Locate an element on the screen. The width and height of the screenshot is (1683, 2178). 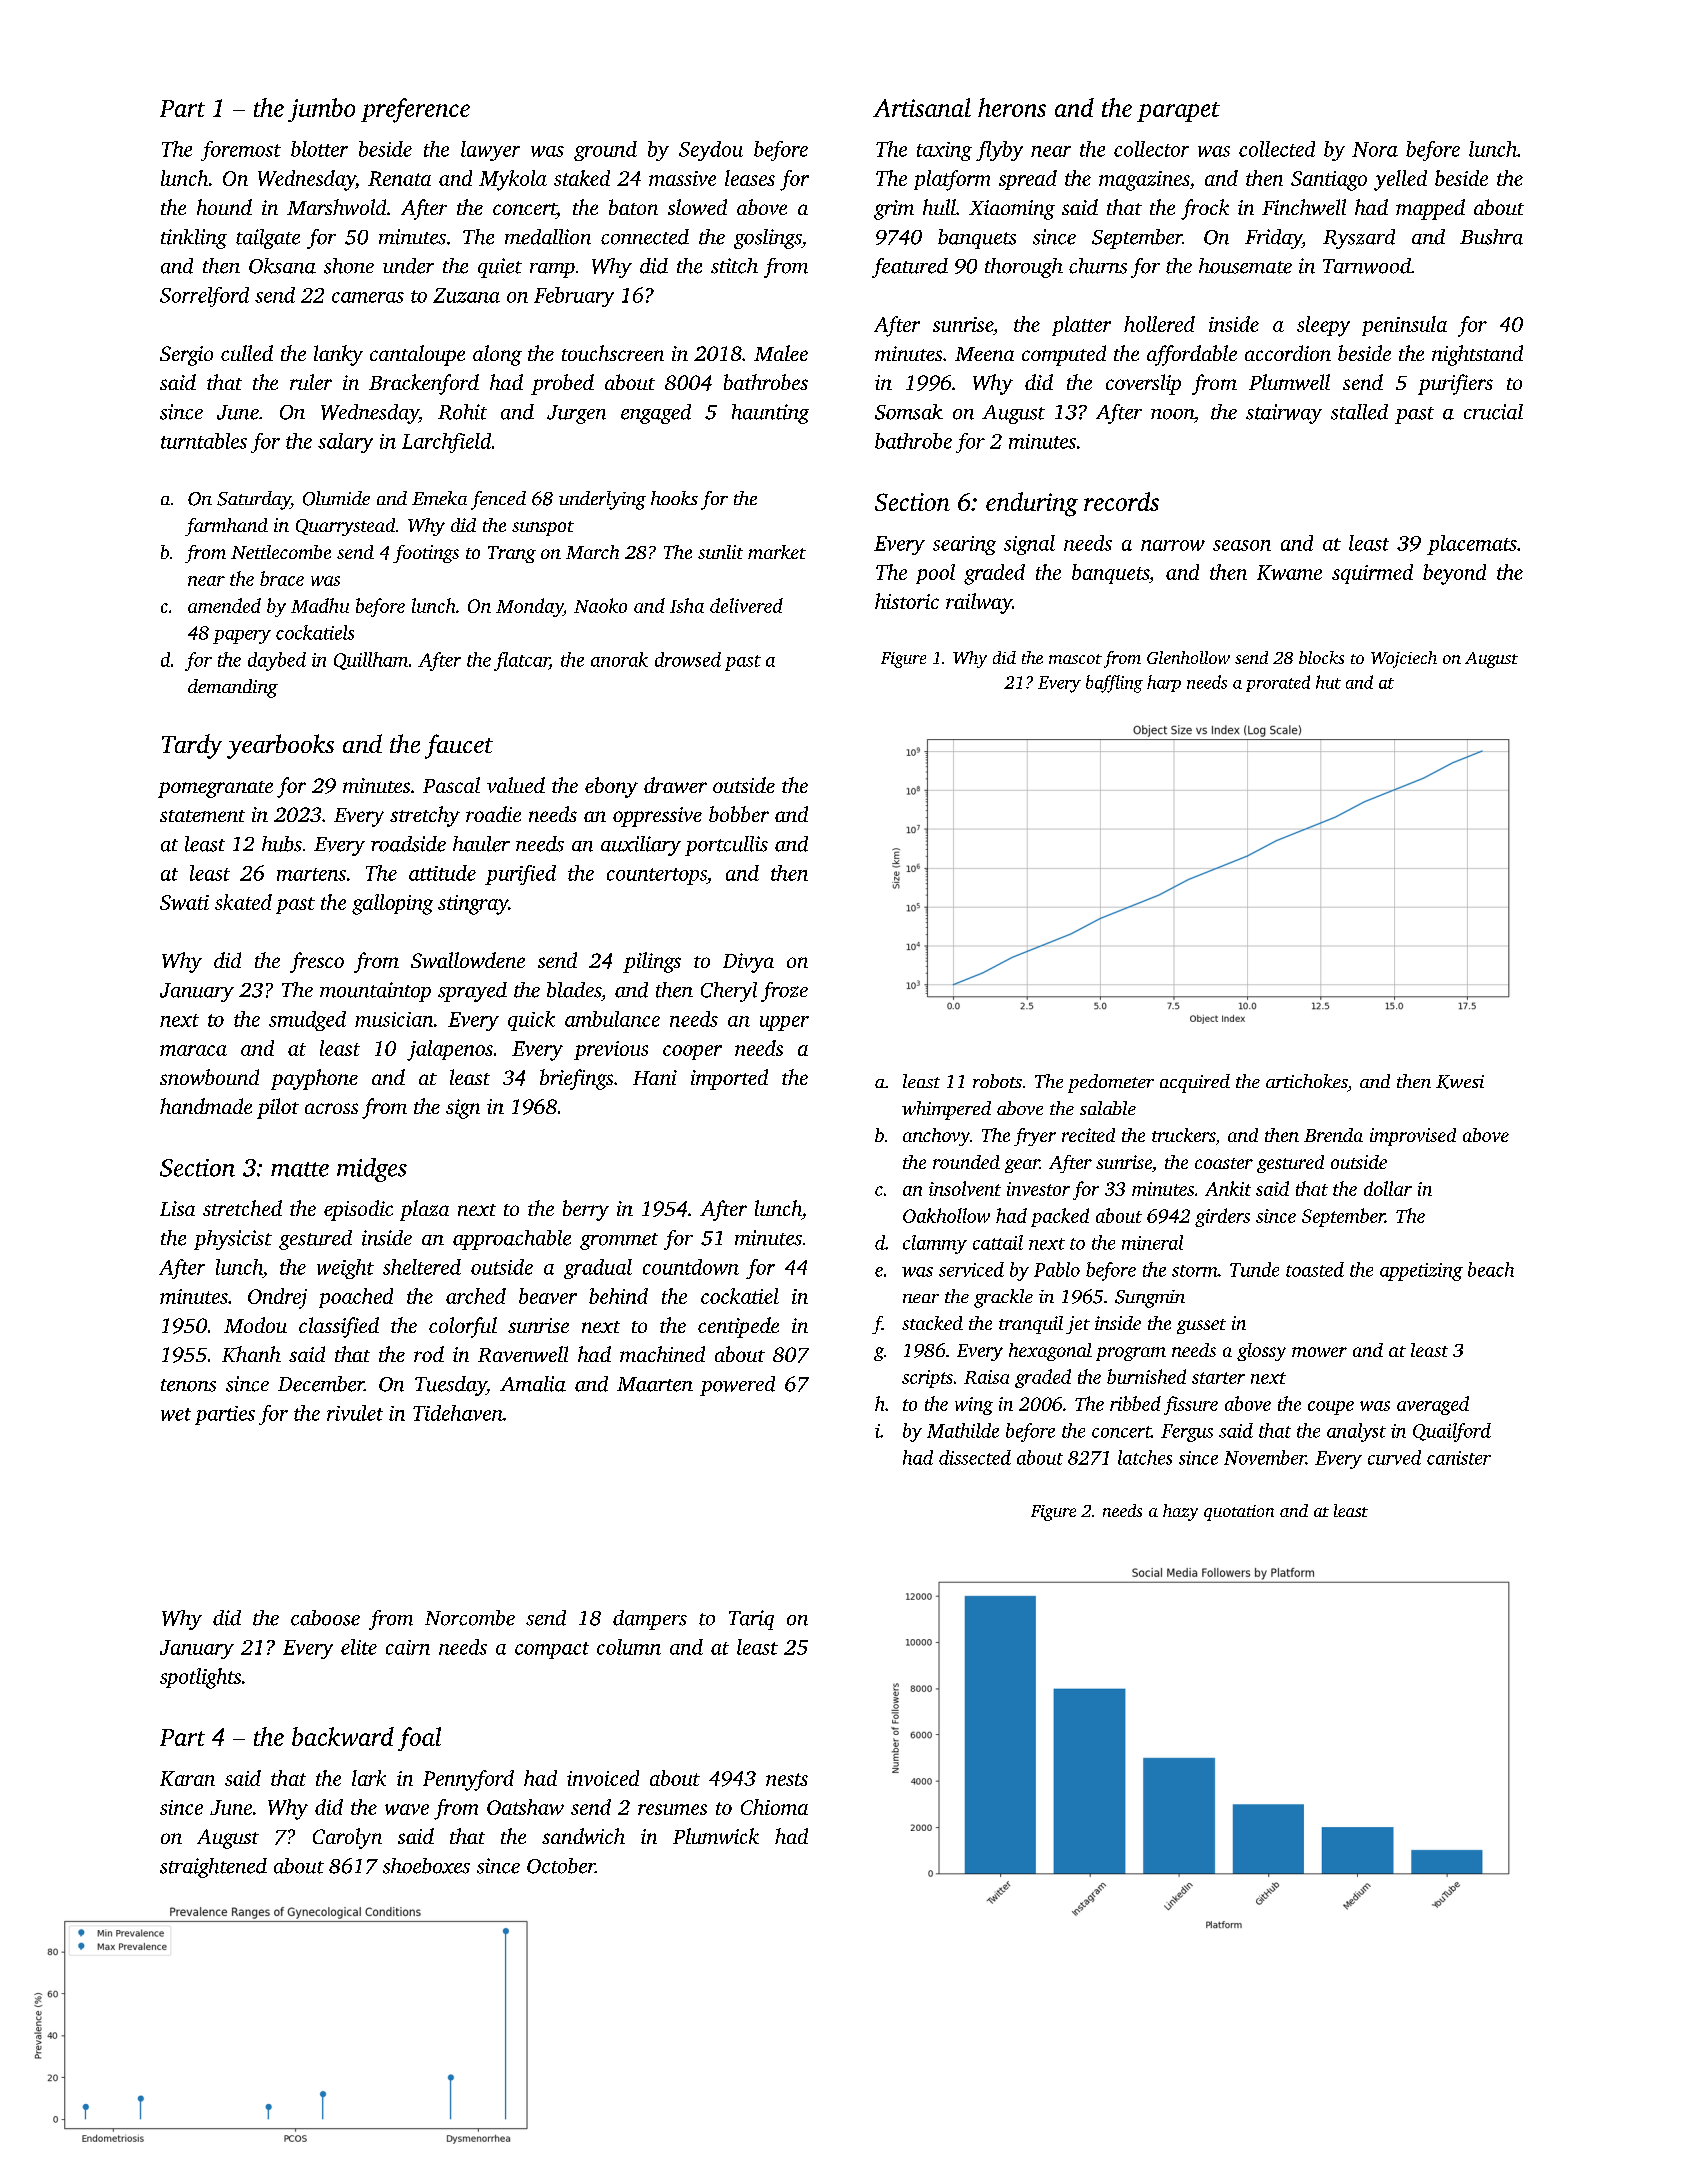
drowsed is located at coordinates (688, 659).
